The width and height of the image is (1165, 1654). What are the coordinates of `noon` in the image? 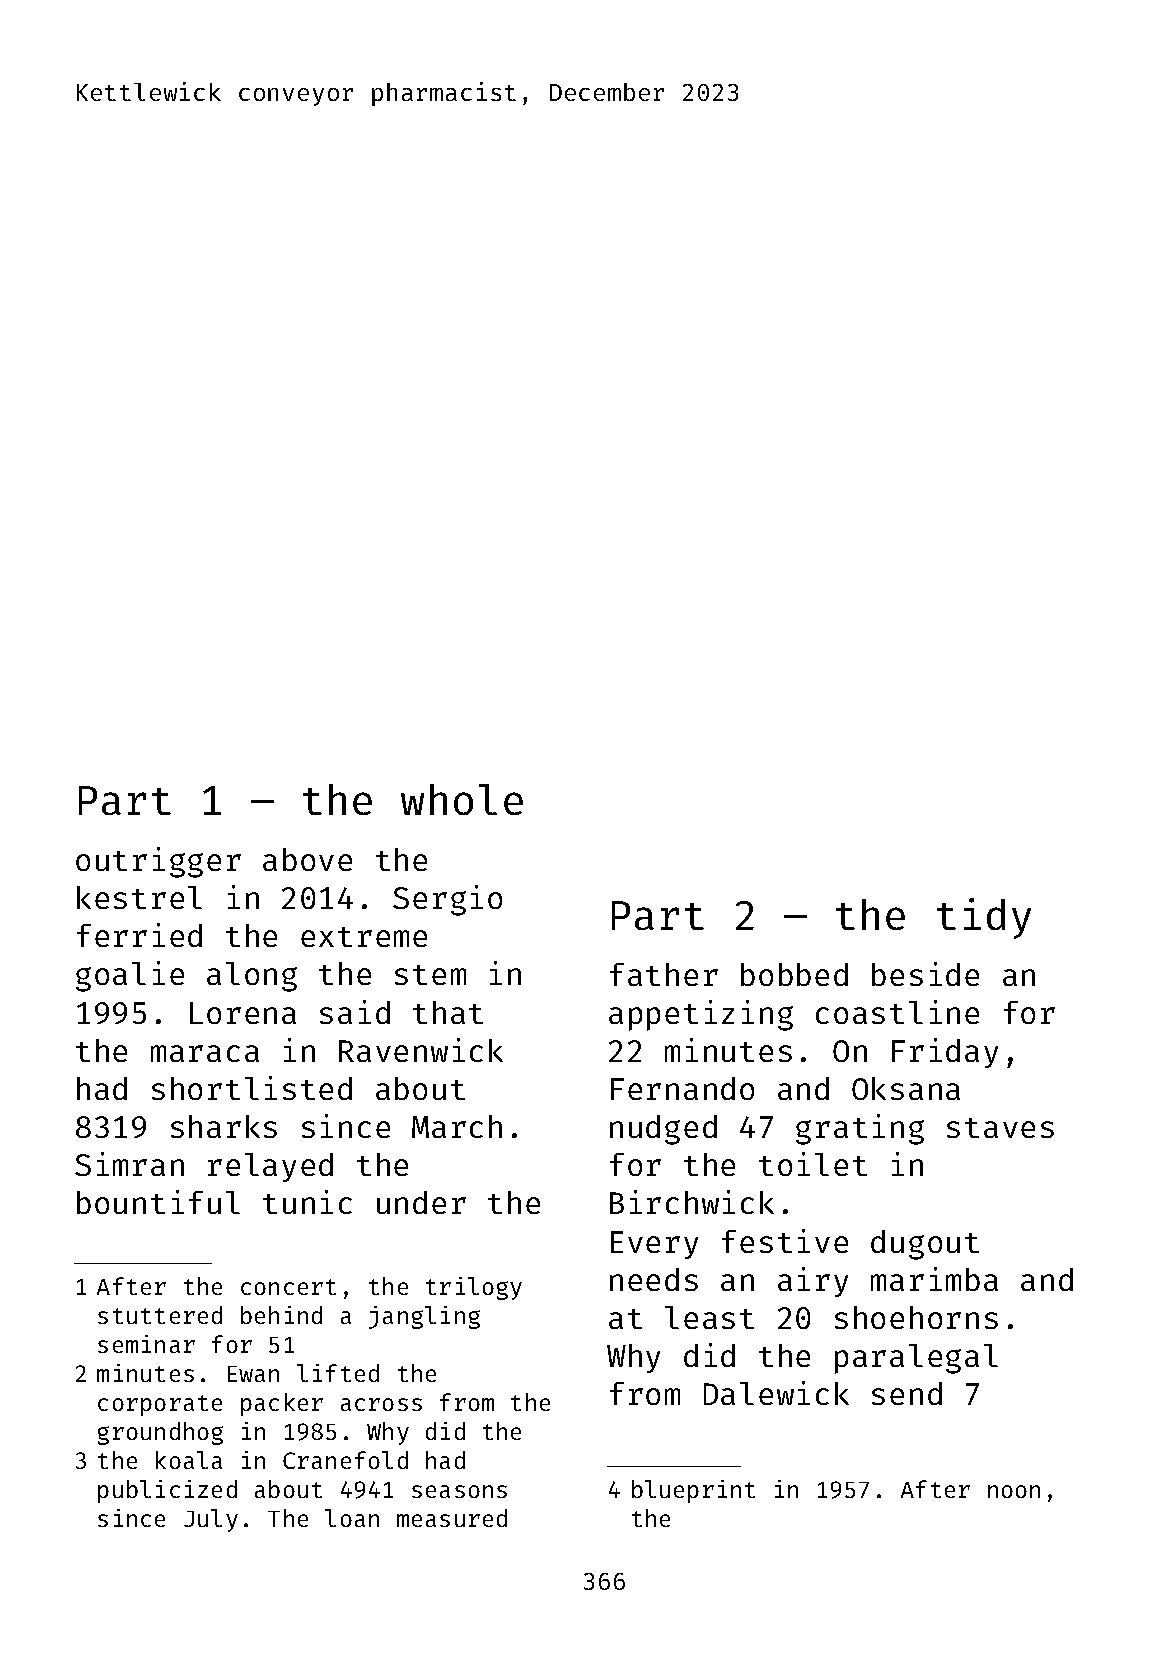 It's located at (1014, 1491).
